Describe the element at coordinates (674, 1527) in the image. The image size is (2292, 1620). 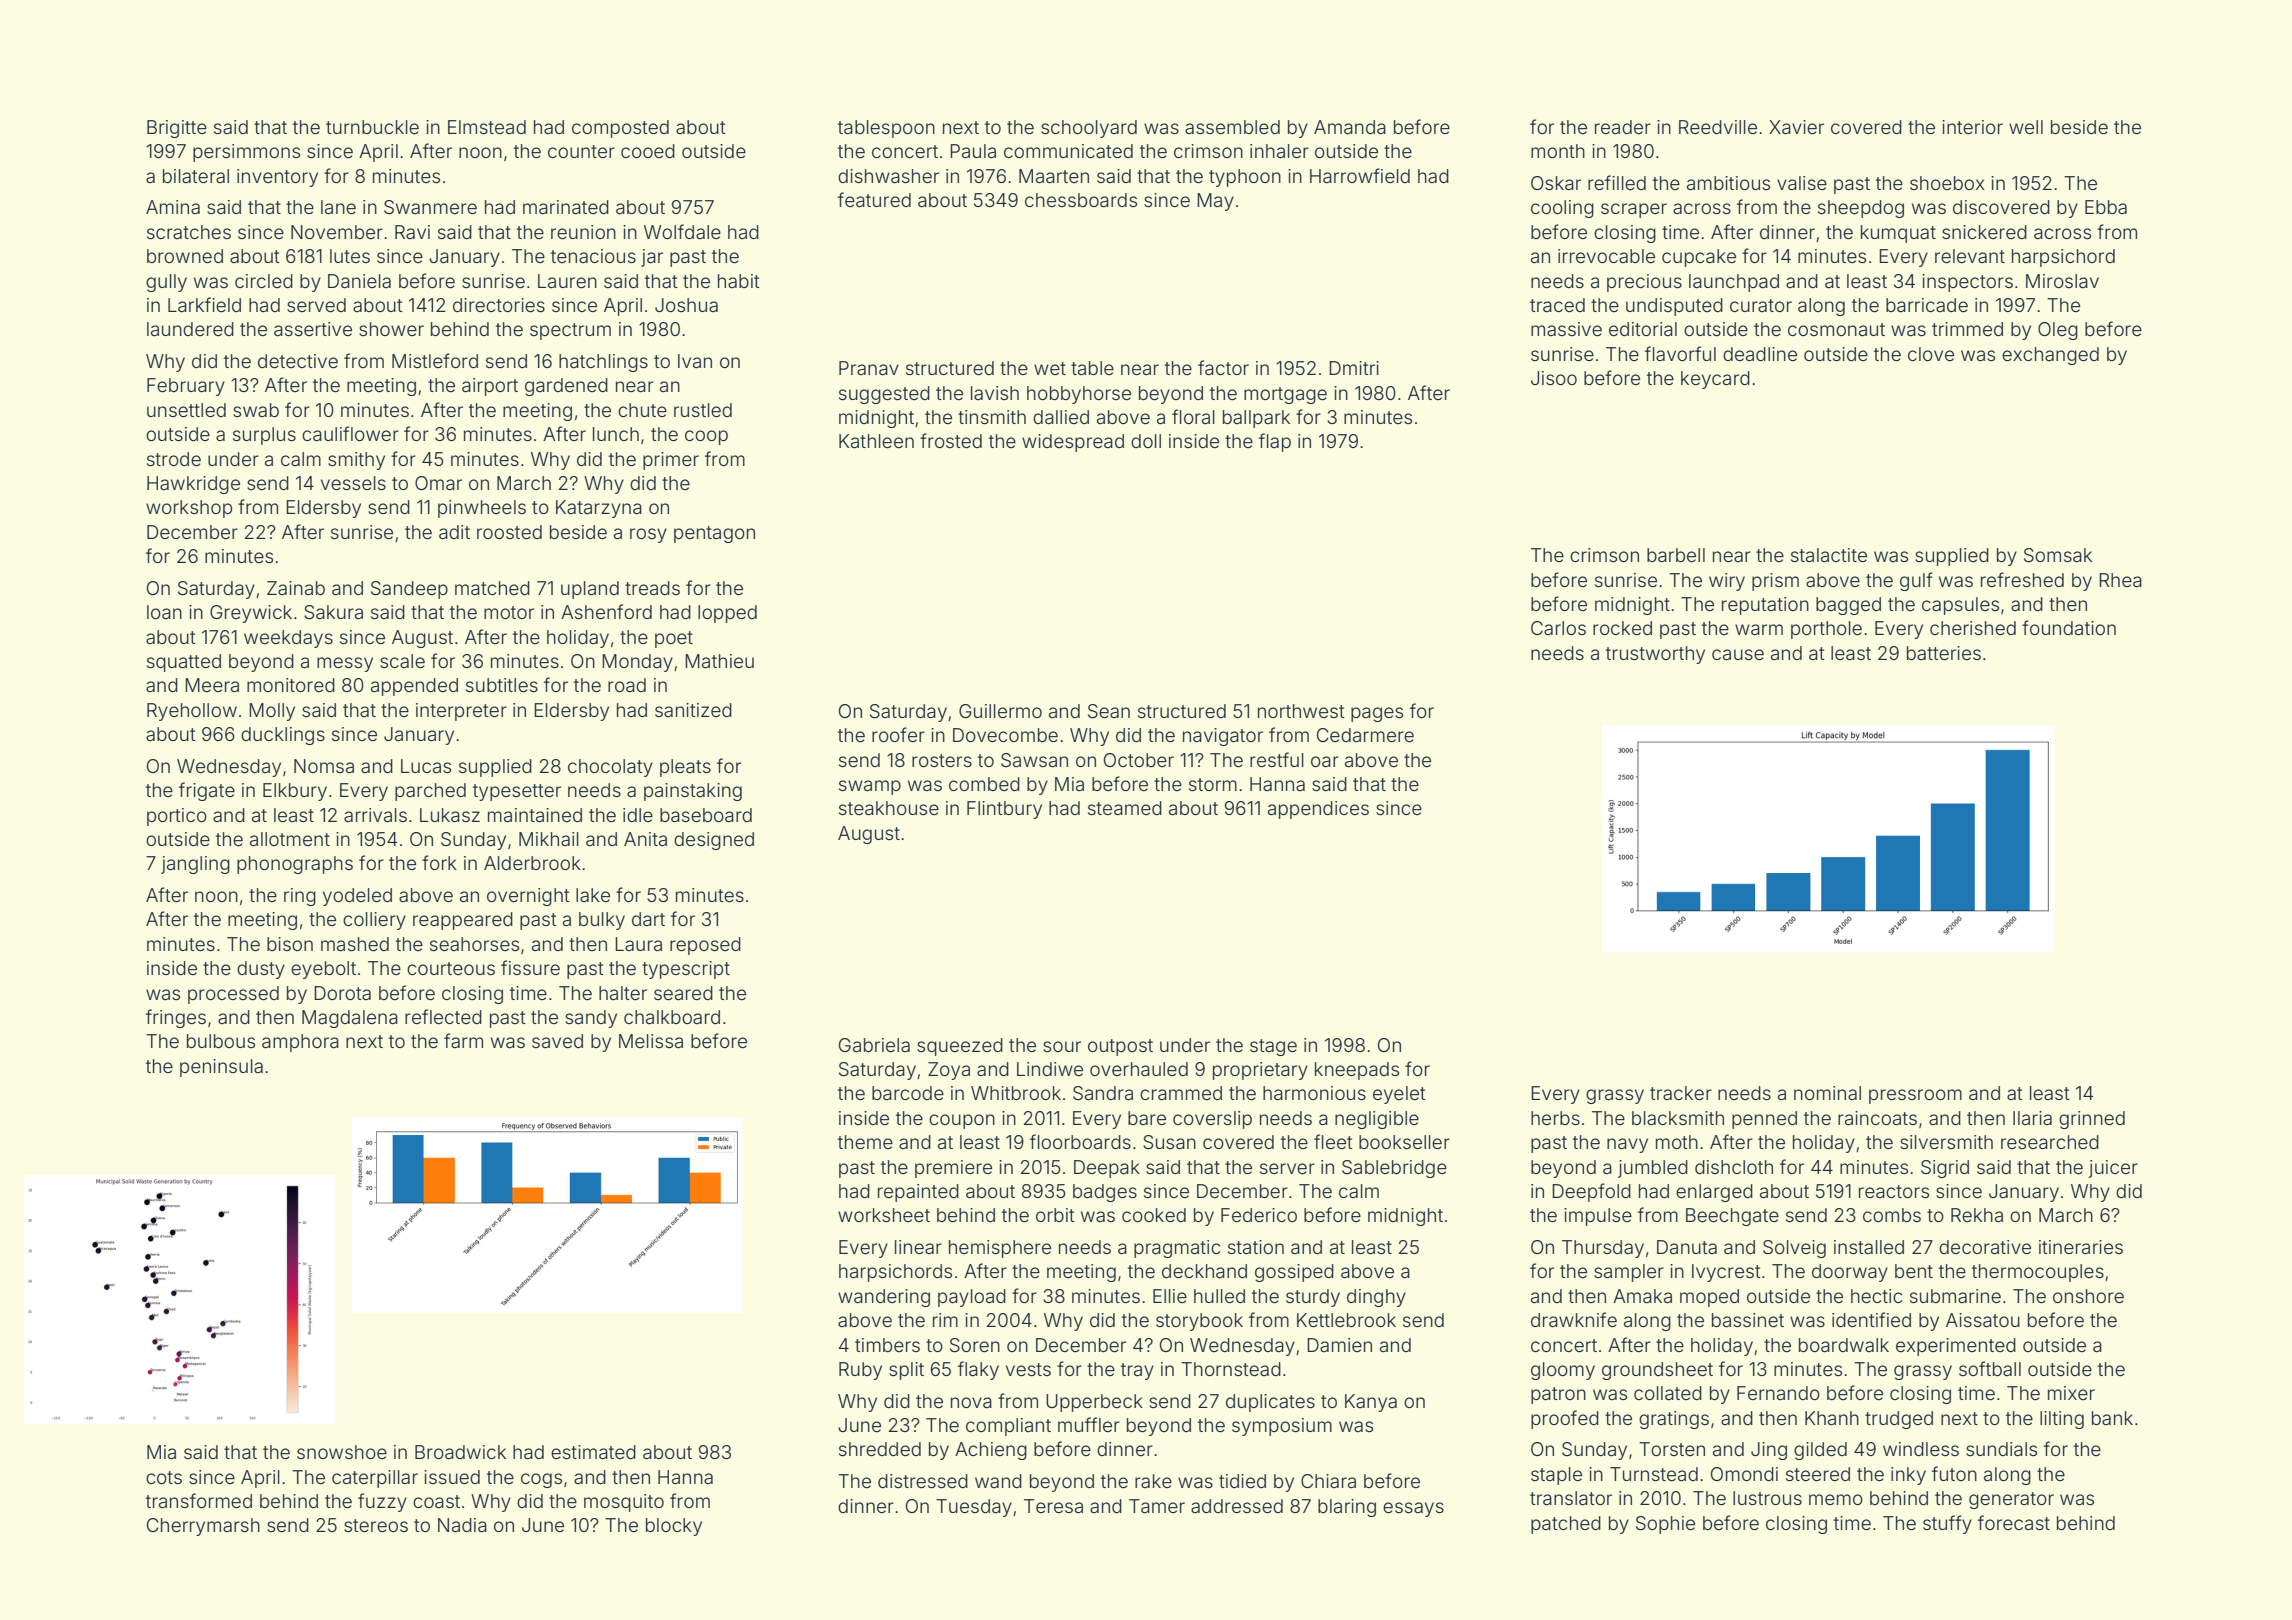
I see `blocky` at that location.
